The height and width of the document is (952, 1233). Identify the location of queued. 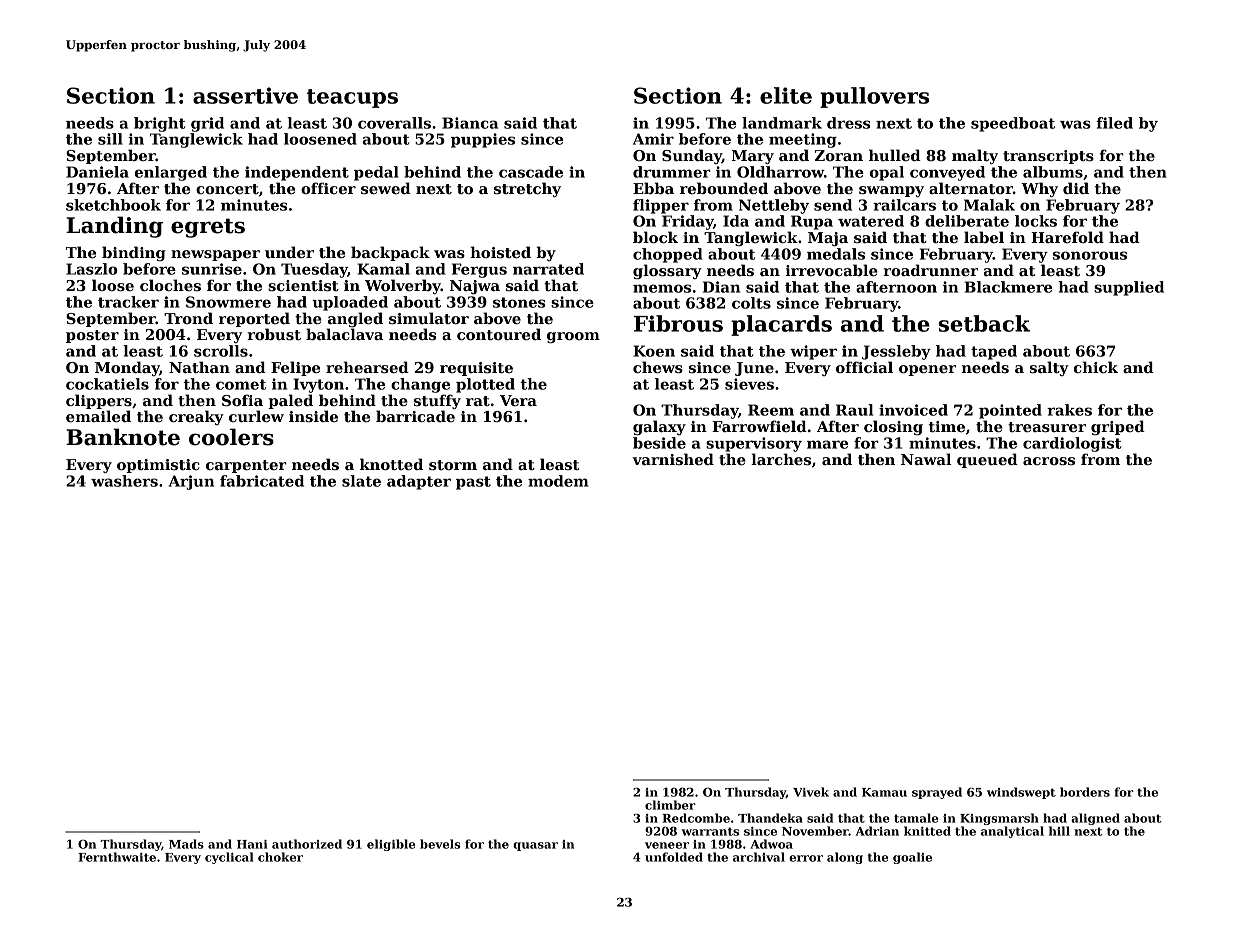
(987, 460).
